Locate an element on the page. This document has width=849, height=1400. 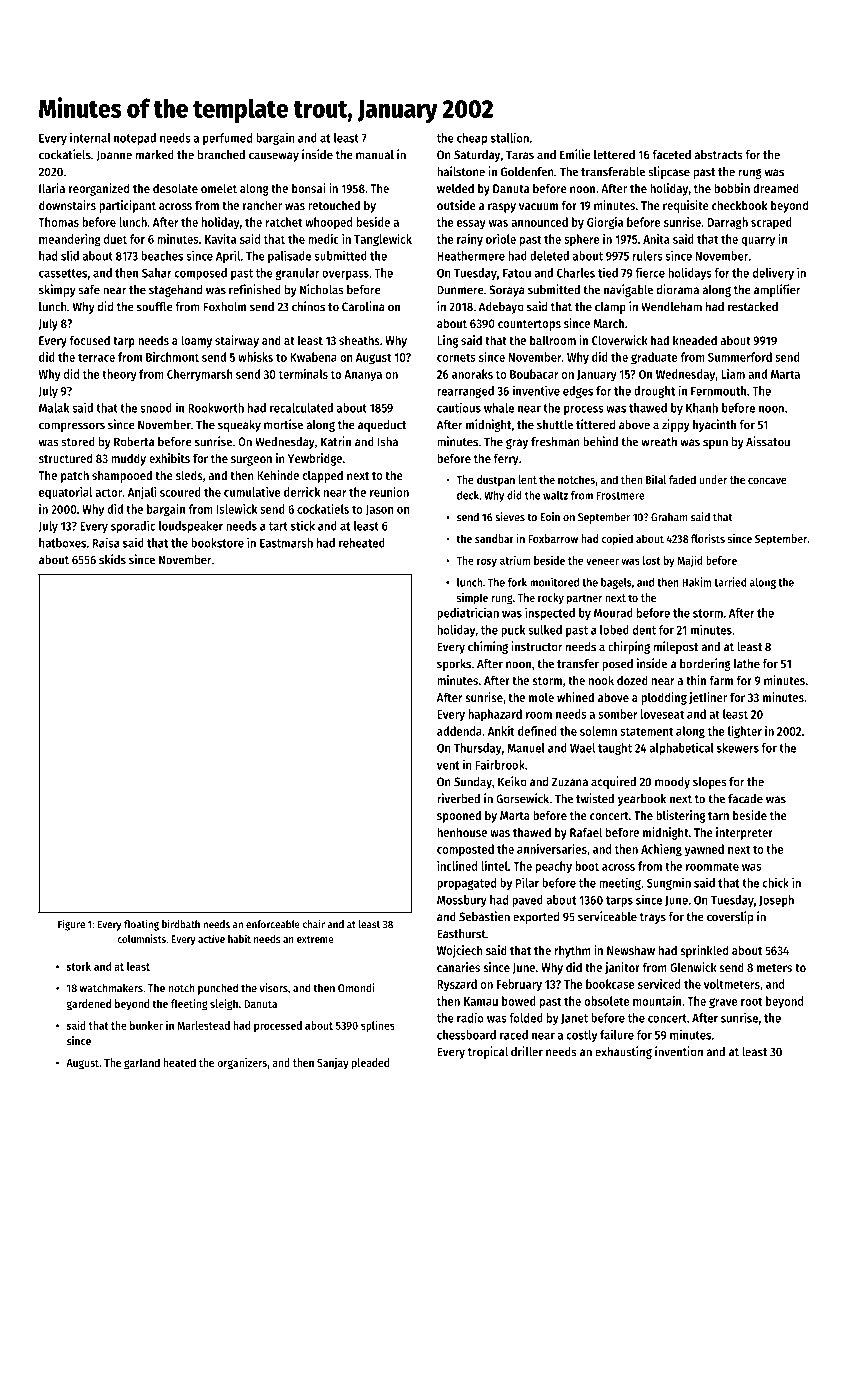
Tanglewick is located at coordinates (383, 240).
